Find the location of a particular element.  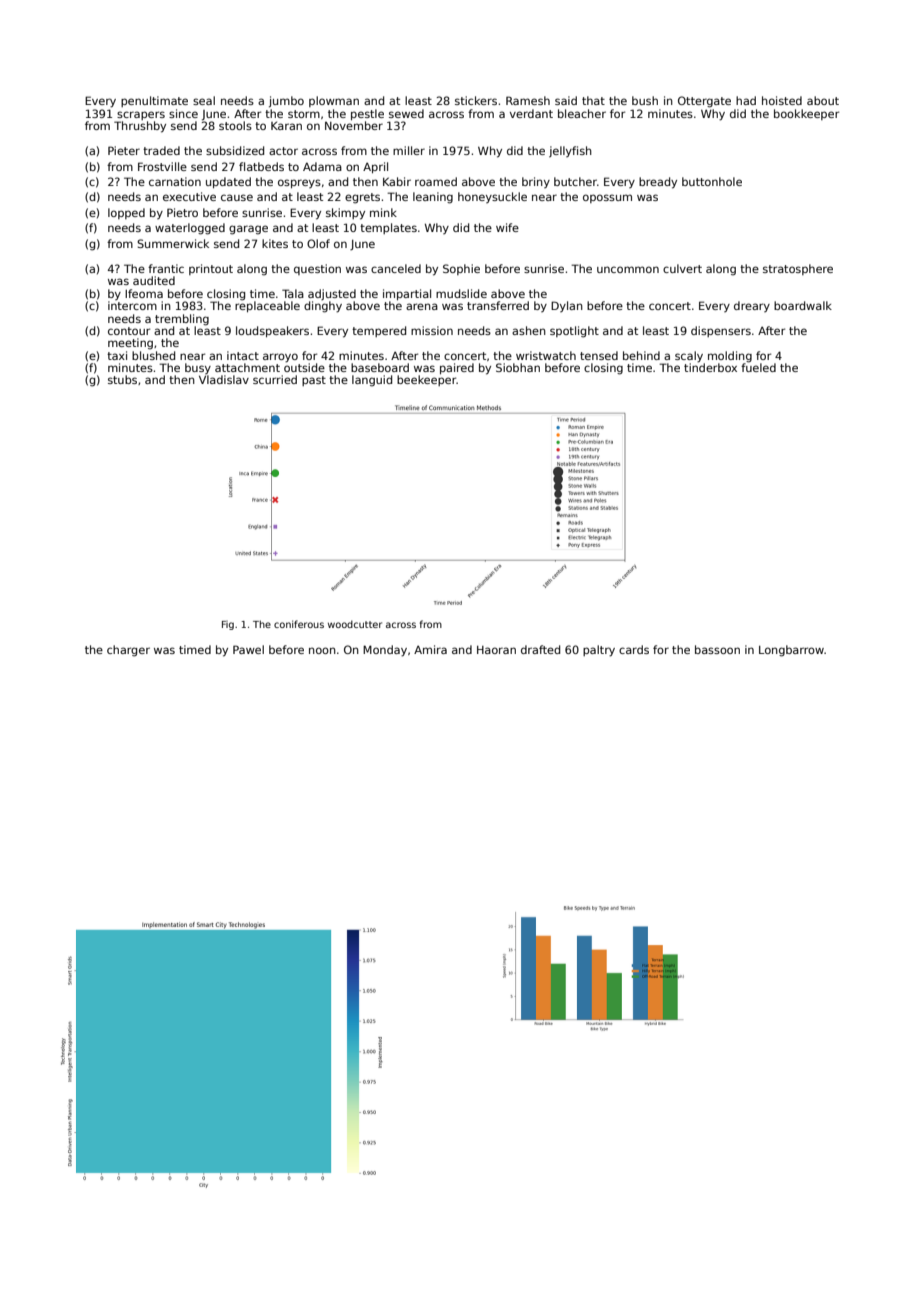

woodcutter is located at coordinates (355, 624).
